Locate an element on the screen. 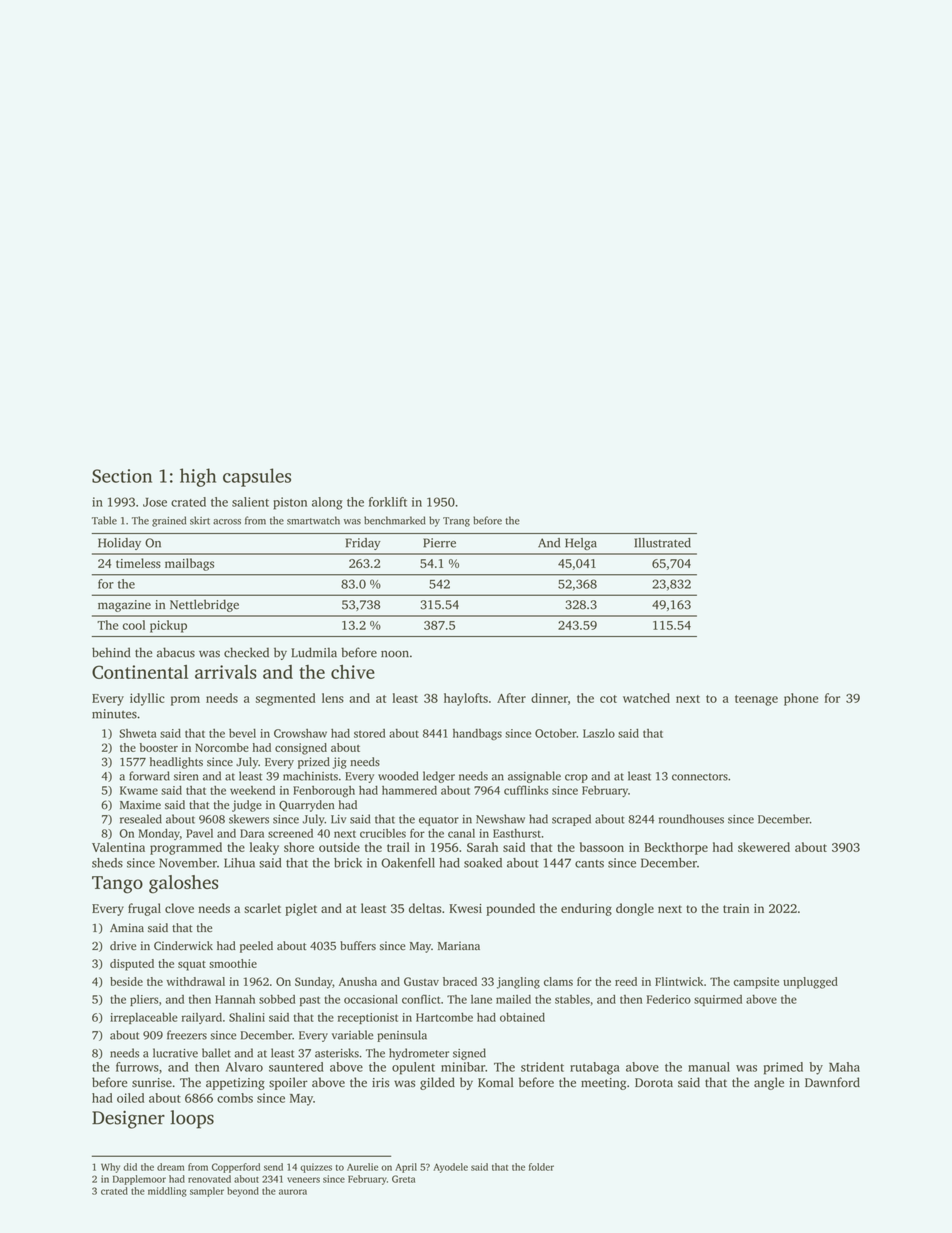 The image size is (952, 1233). unplugged is located at coordinates (810, 983).
